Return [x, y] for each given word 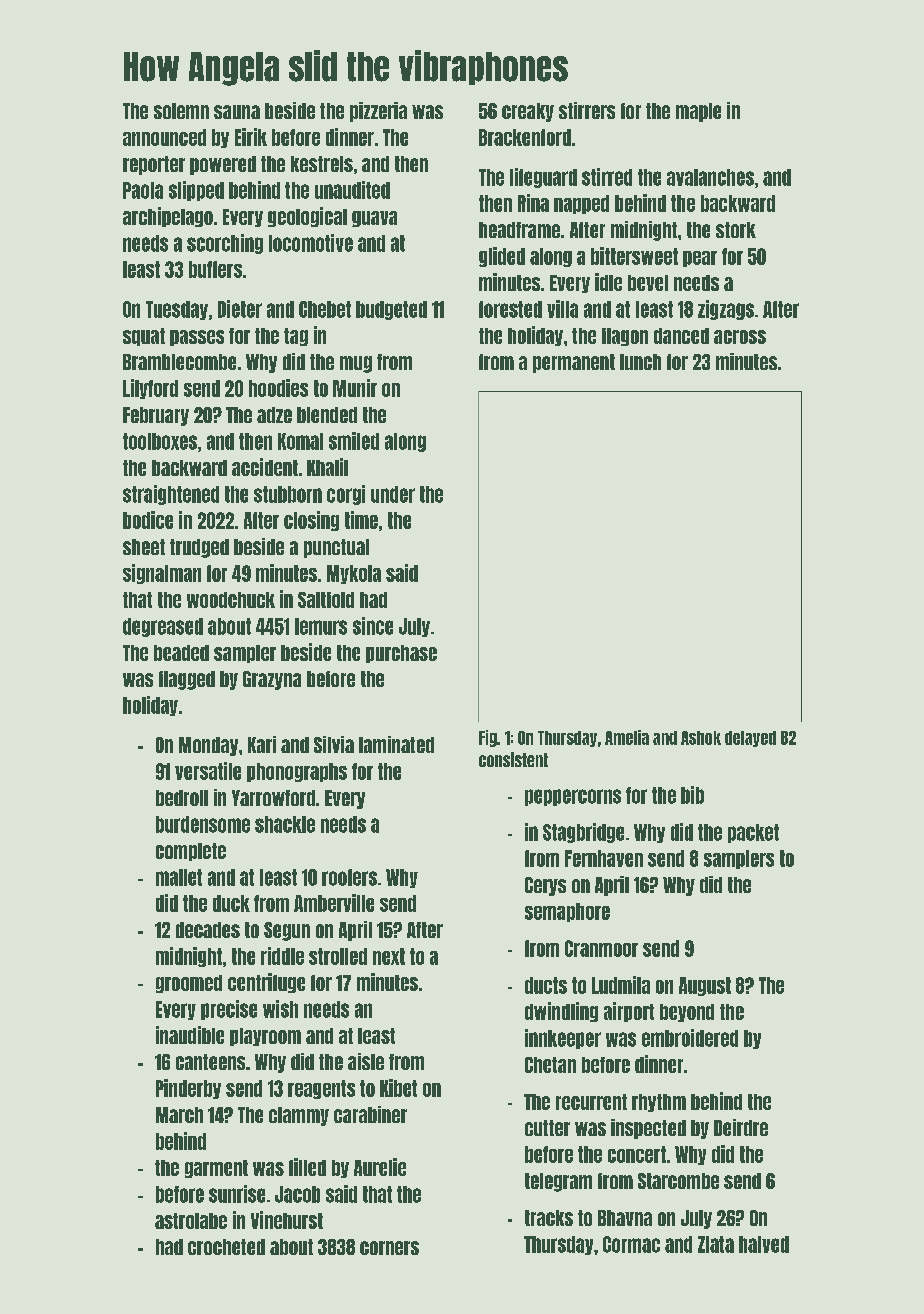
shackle [285, 824]
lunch [640, 362]
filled [307, 1167]
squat [144, 337]
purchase [401, 654]
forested [510, 309]
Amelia [627, 737]
